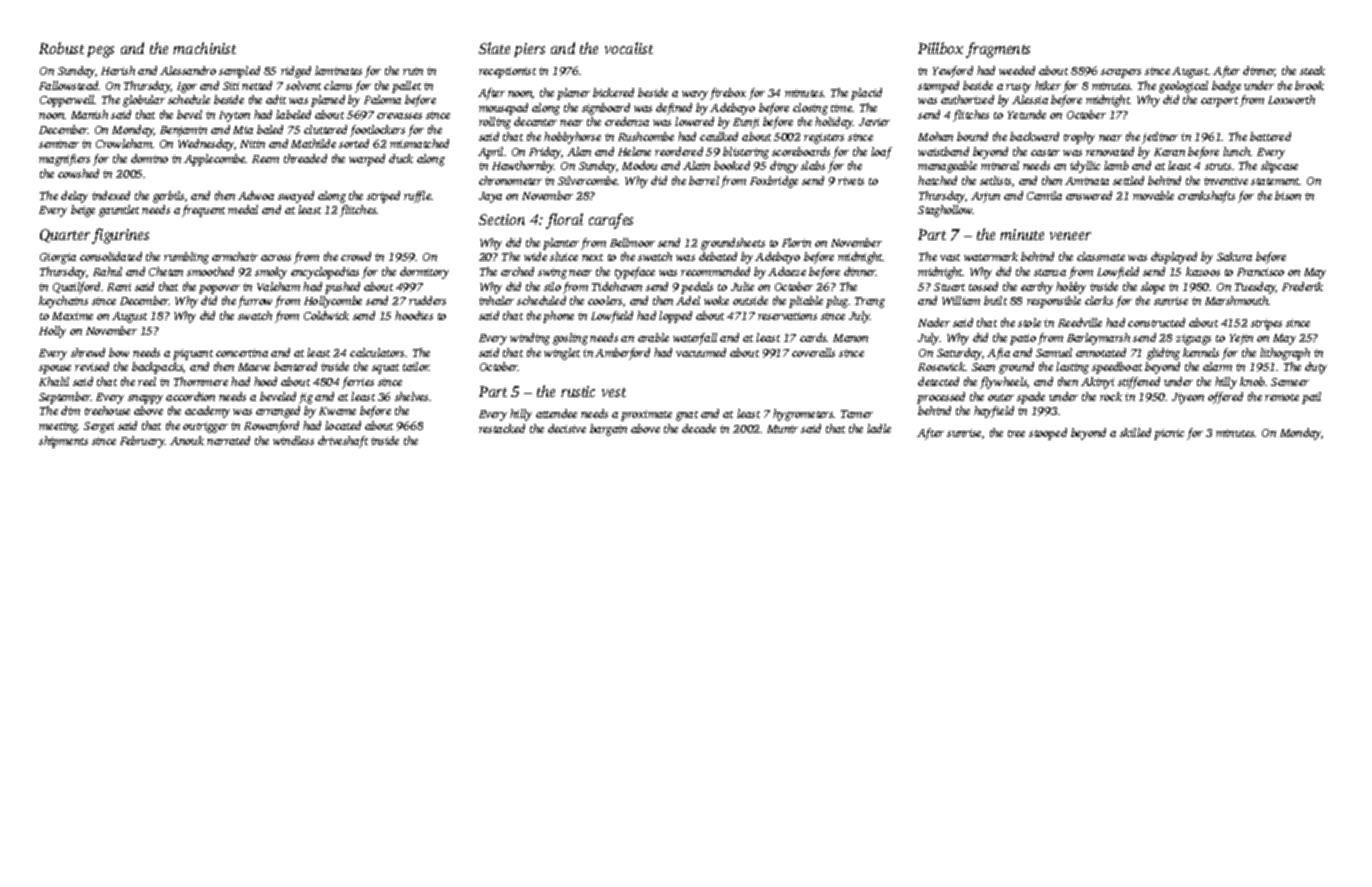  I want to click on patio, so click(1023, 339).
